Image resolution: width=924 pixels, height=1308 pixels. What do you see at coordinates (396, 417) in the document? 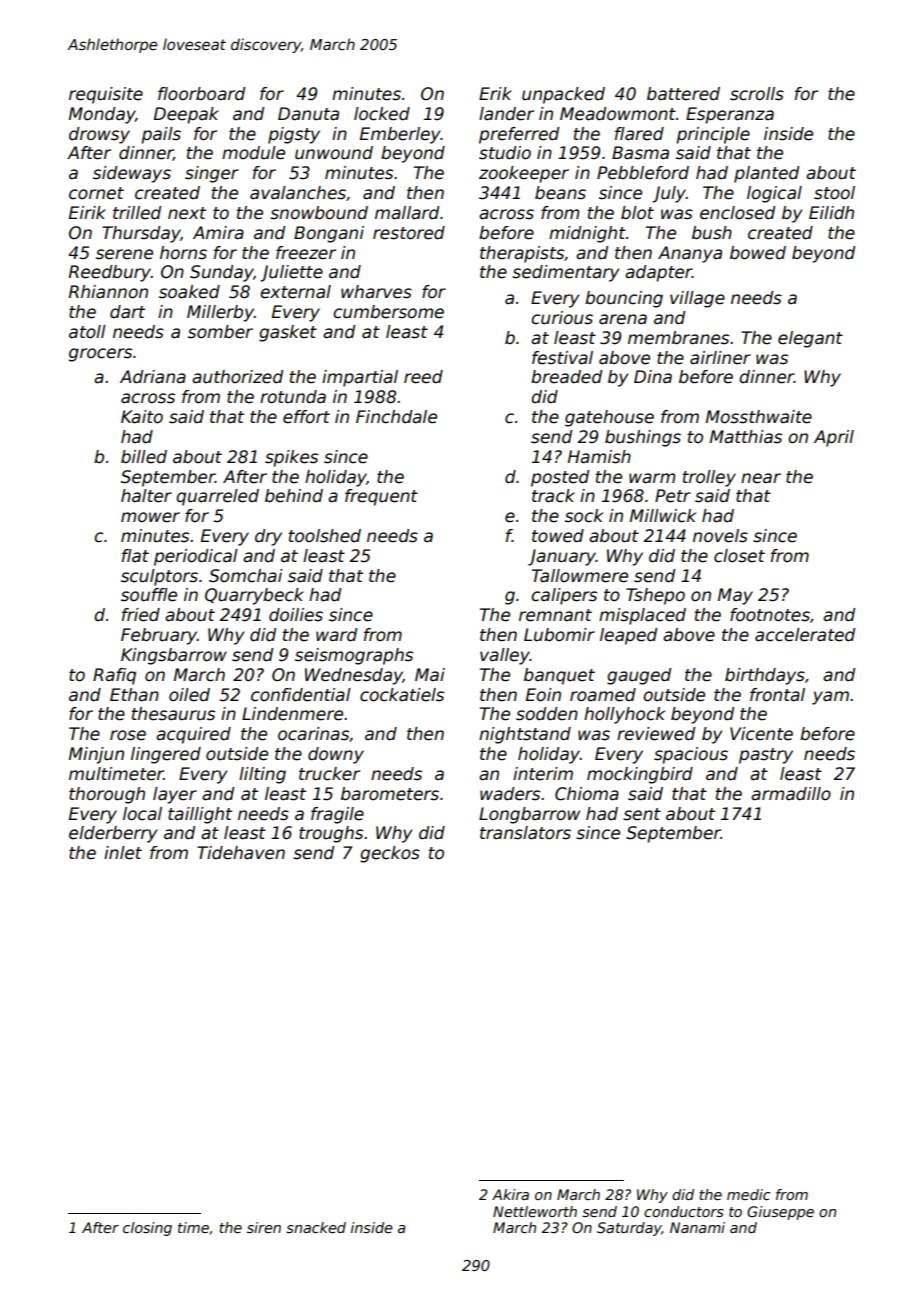
I see `Finchdale` at bounding box center [396, 417].
